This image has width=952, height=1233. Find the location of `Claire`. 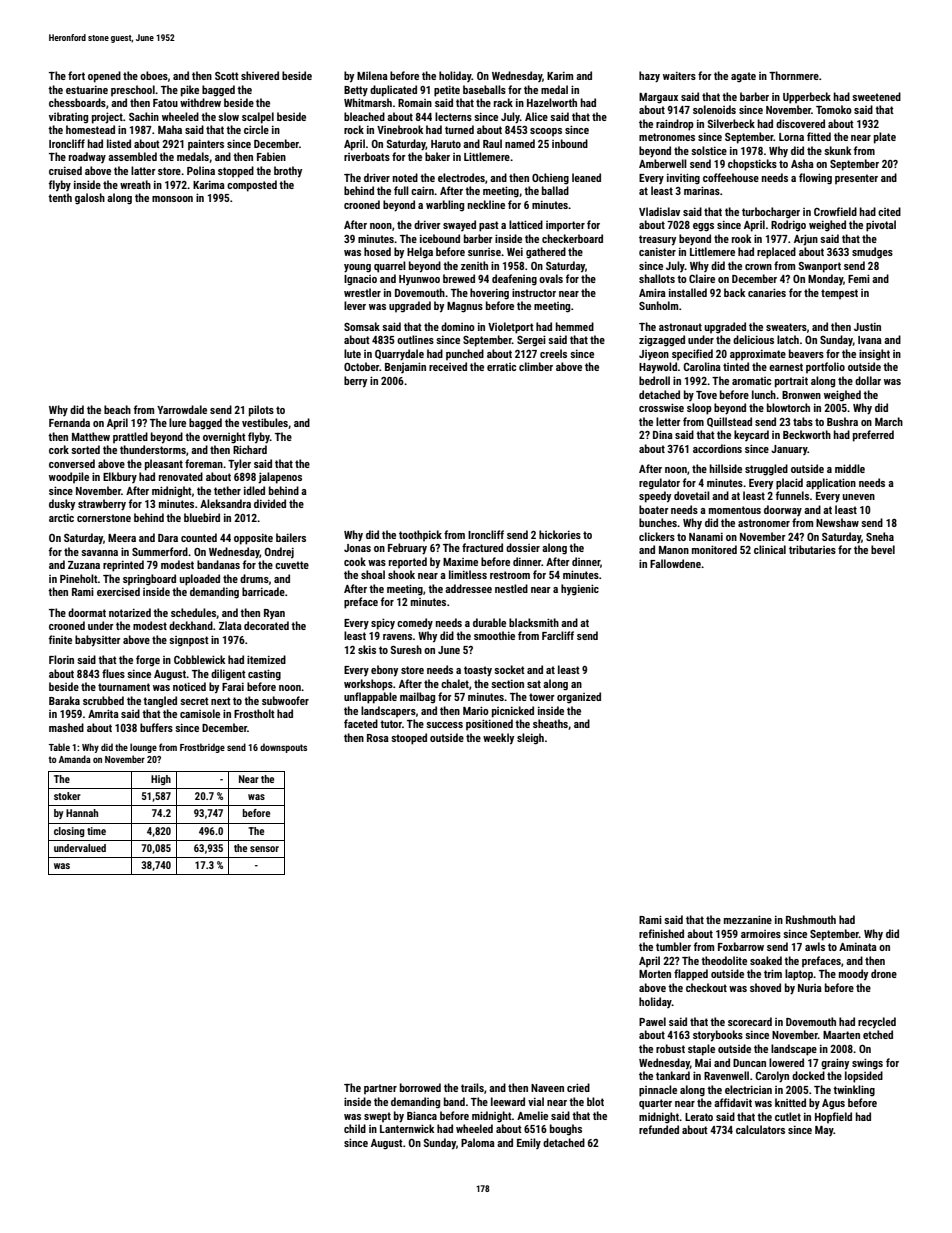

Claire is located at coordinates (702, 278).
